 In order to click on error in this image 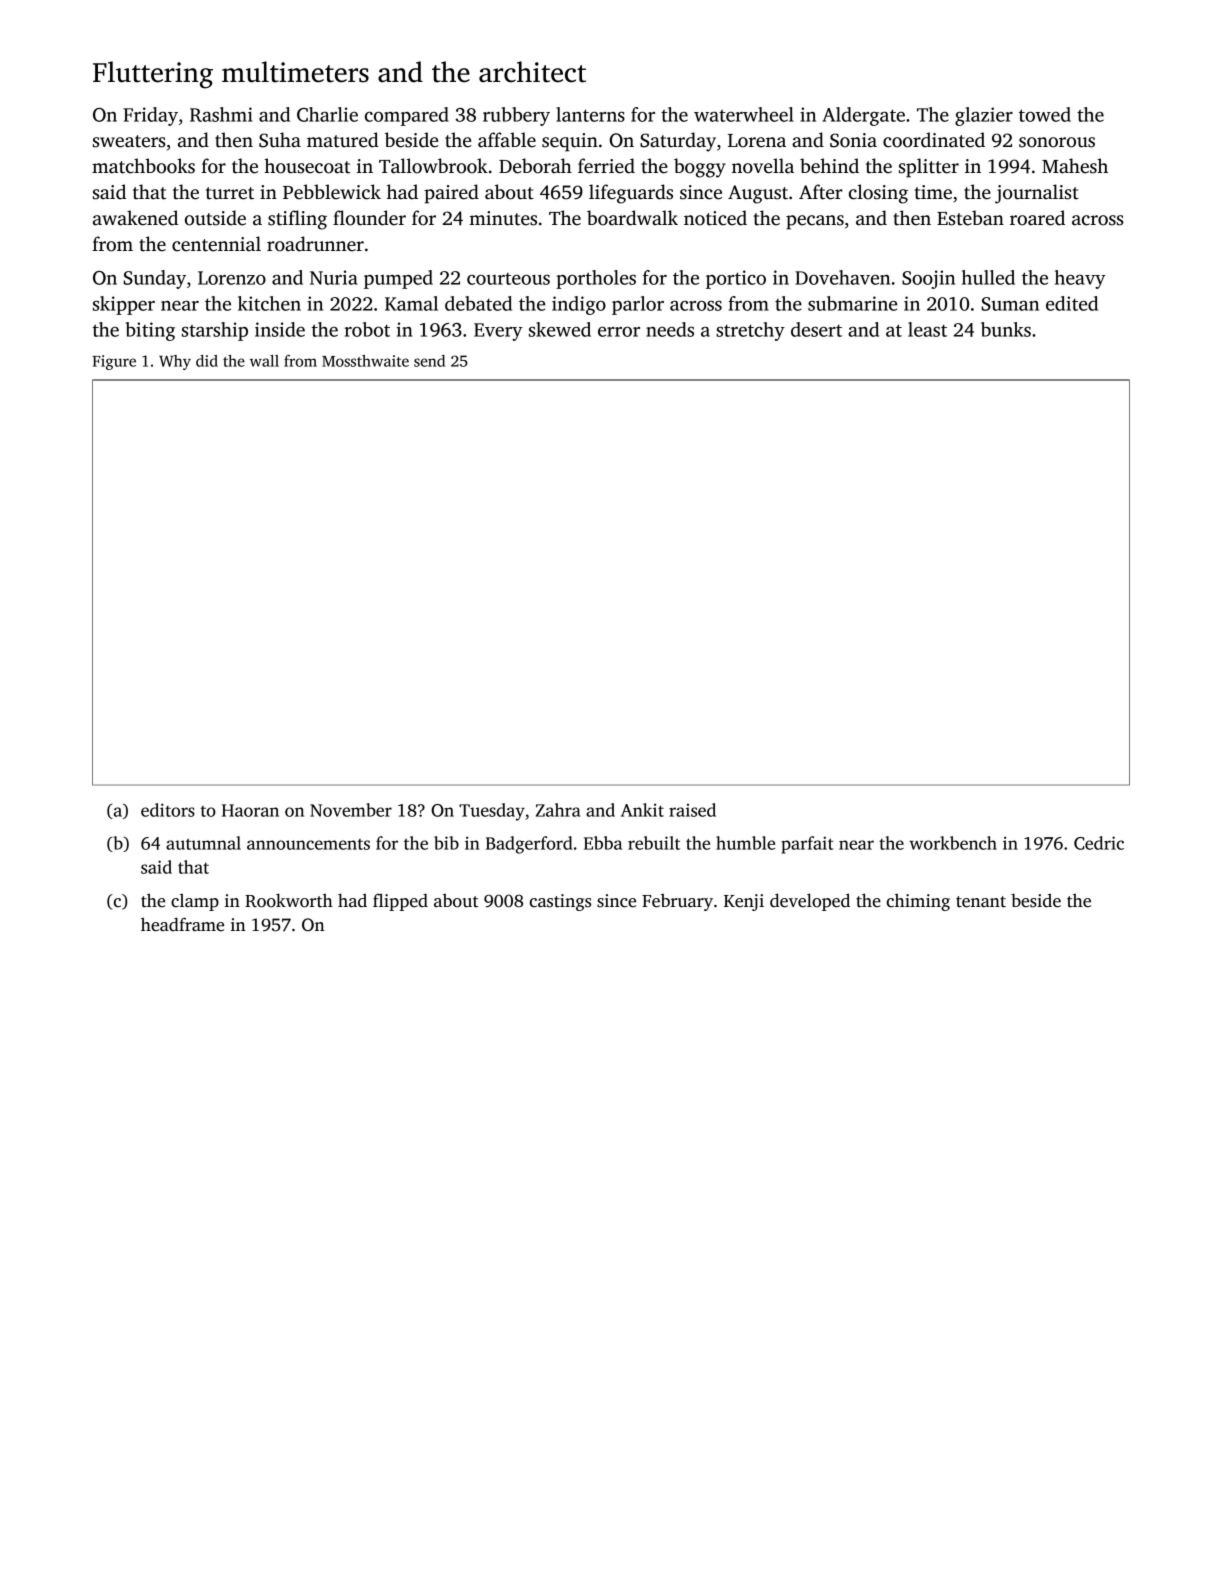, I will do `click(619, 332)`.
